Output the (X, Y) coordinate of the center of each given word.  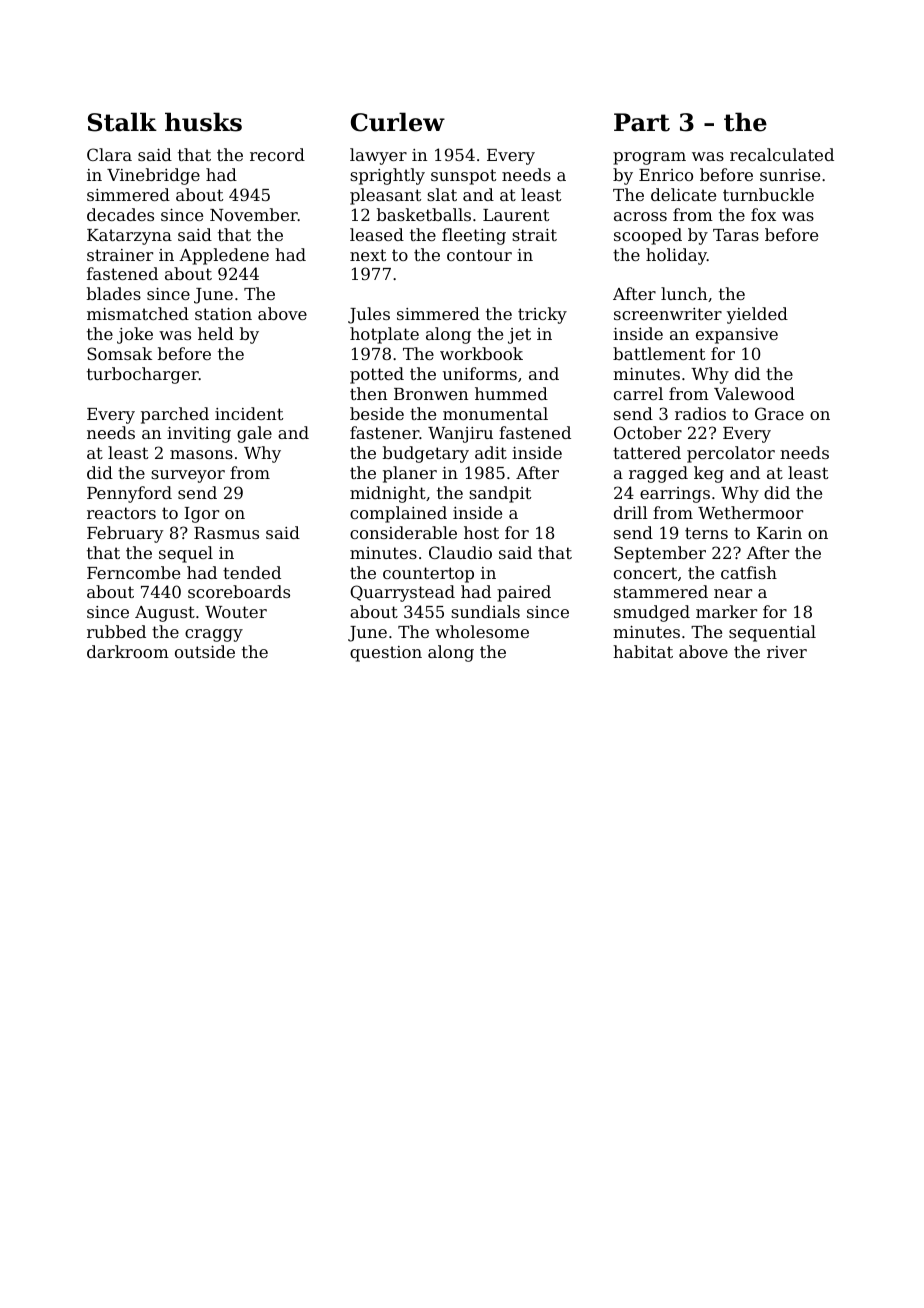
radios (700, 413)
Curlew (398, 122)
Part (642, 122)
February (125, 534)
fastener (384, 432)
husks (203, 122)
